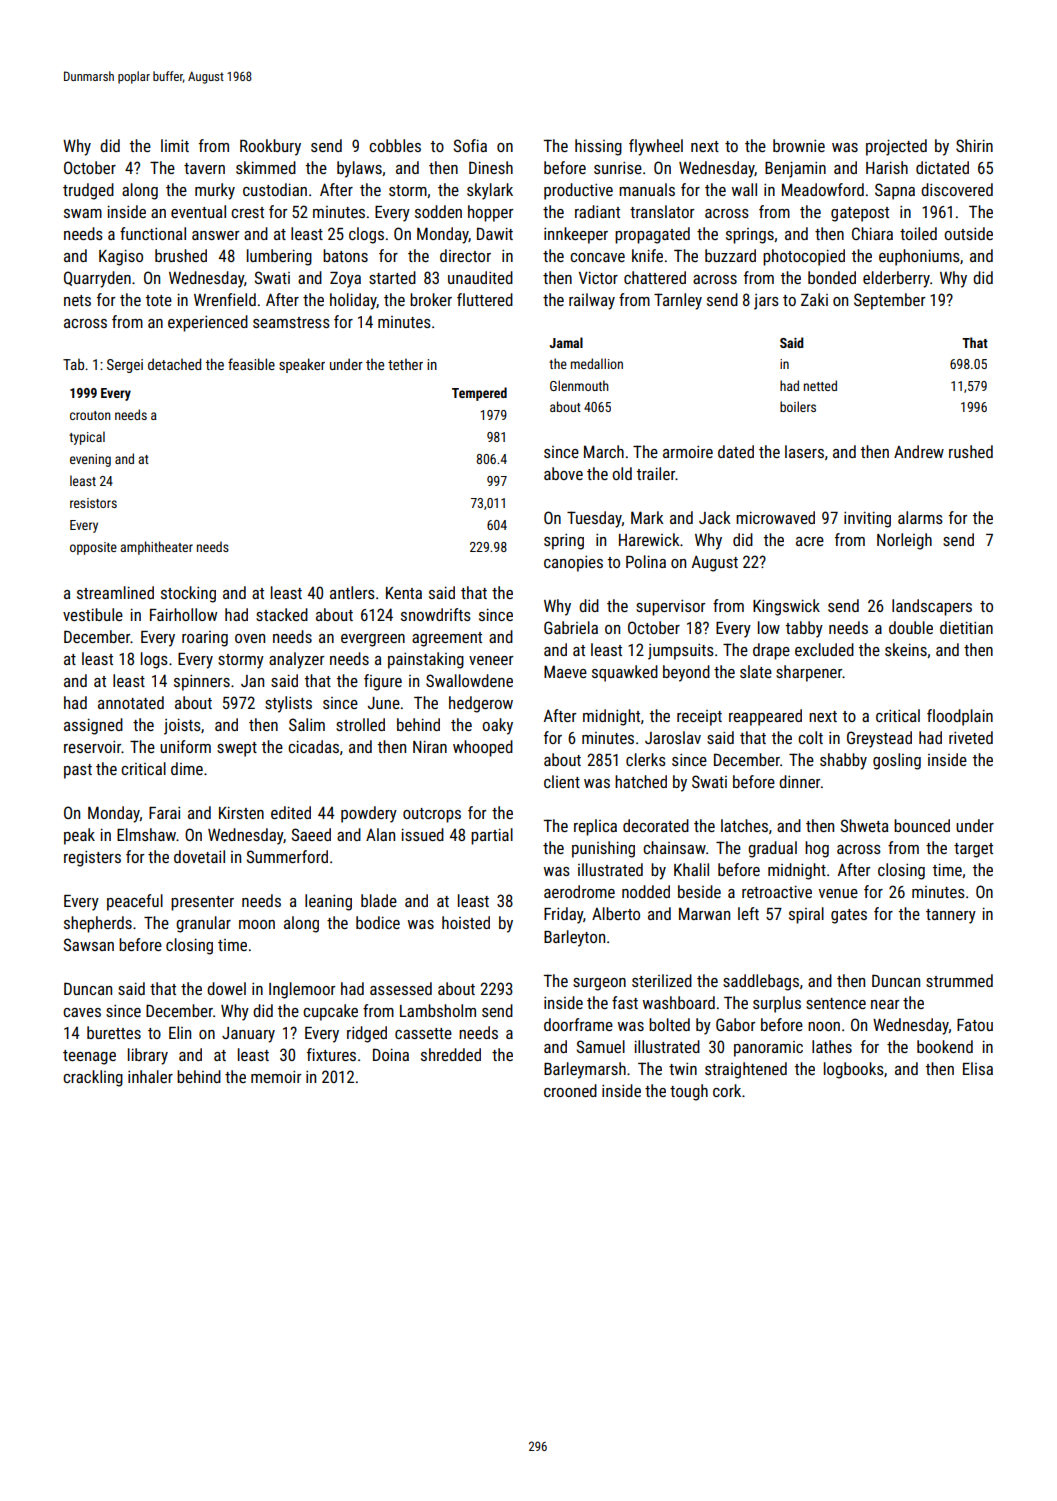  I want to click on limit, so click(175, 145).
